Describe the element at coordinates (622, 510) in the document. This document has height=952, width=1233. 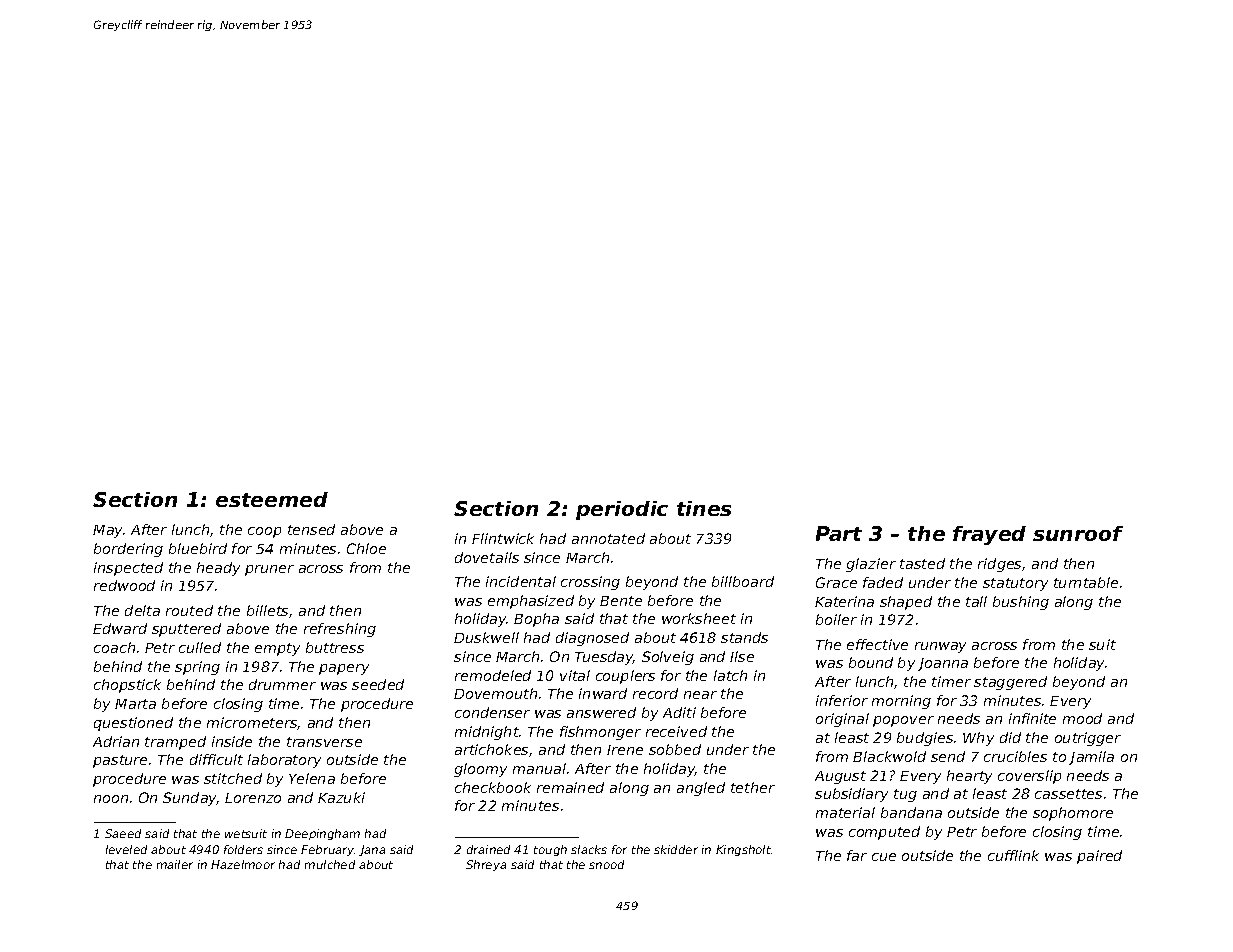
I see `periodic` at that location.
